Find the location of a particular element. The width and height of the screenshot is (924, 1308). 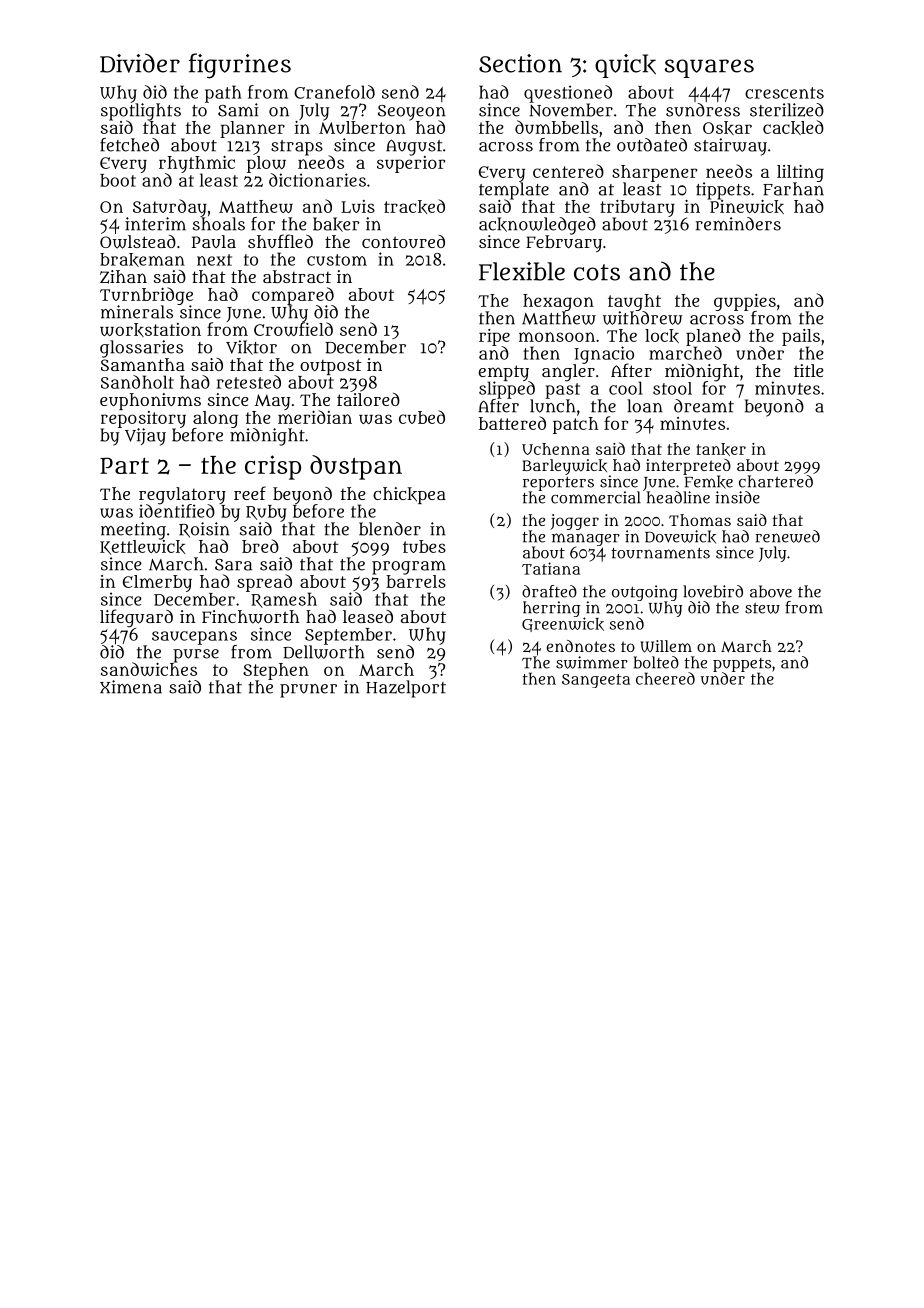

Sandholt is located at coordinates (137, 382).
